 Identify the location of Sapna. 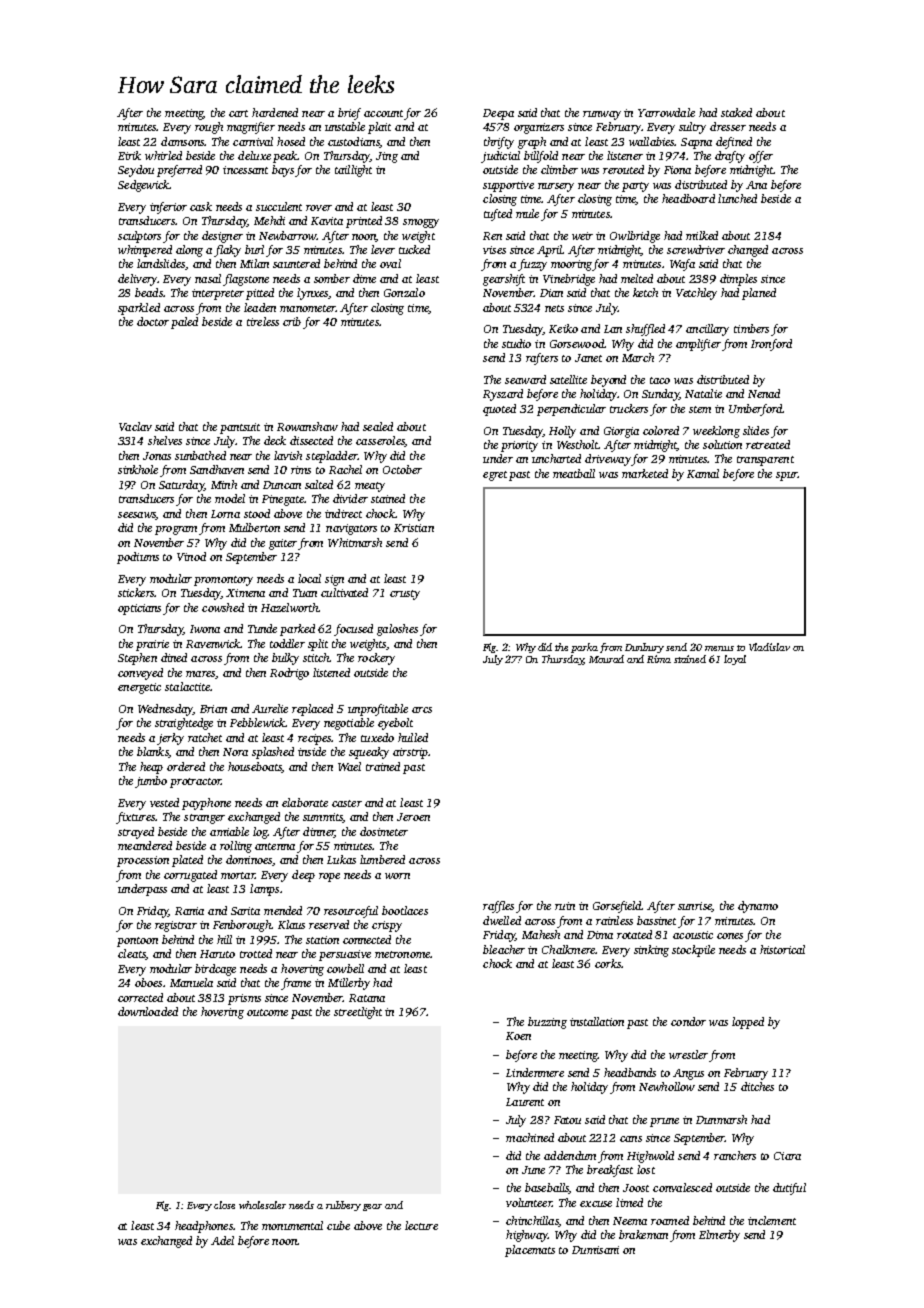
(696, 143).
